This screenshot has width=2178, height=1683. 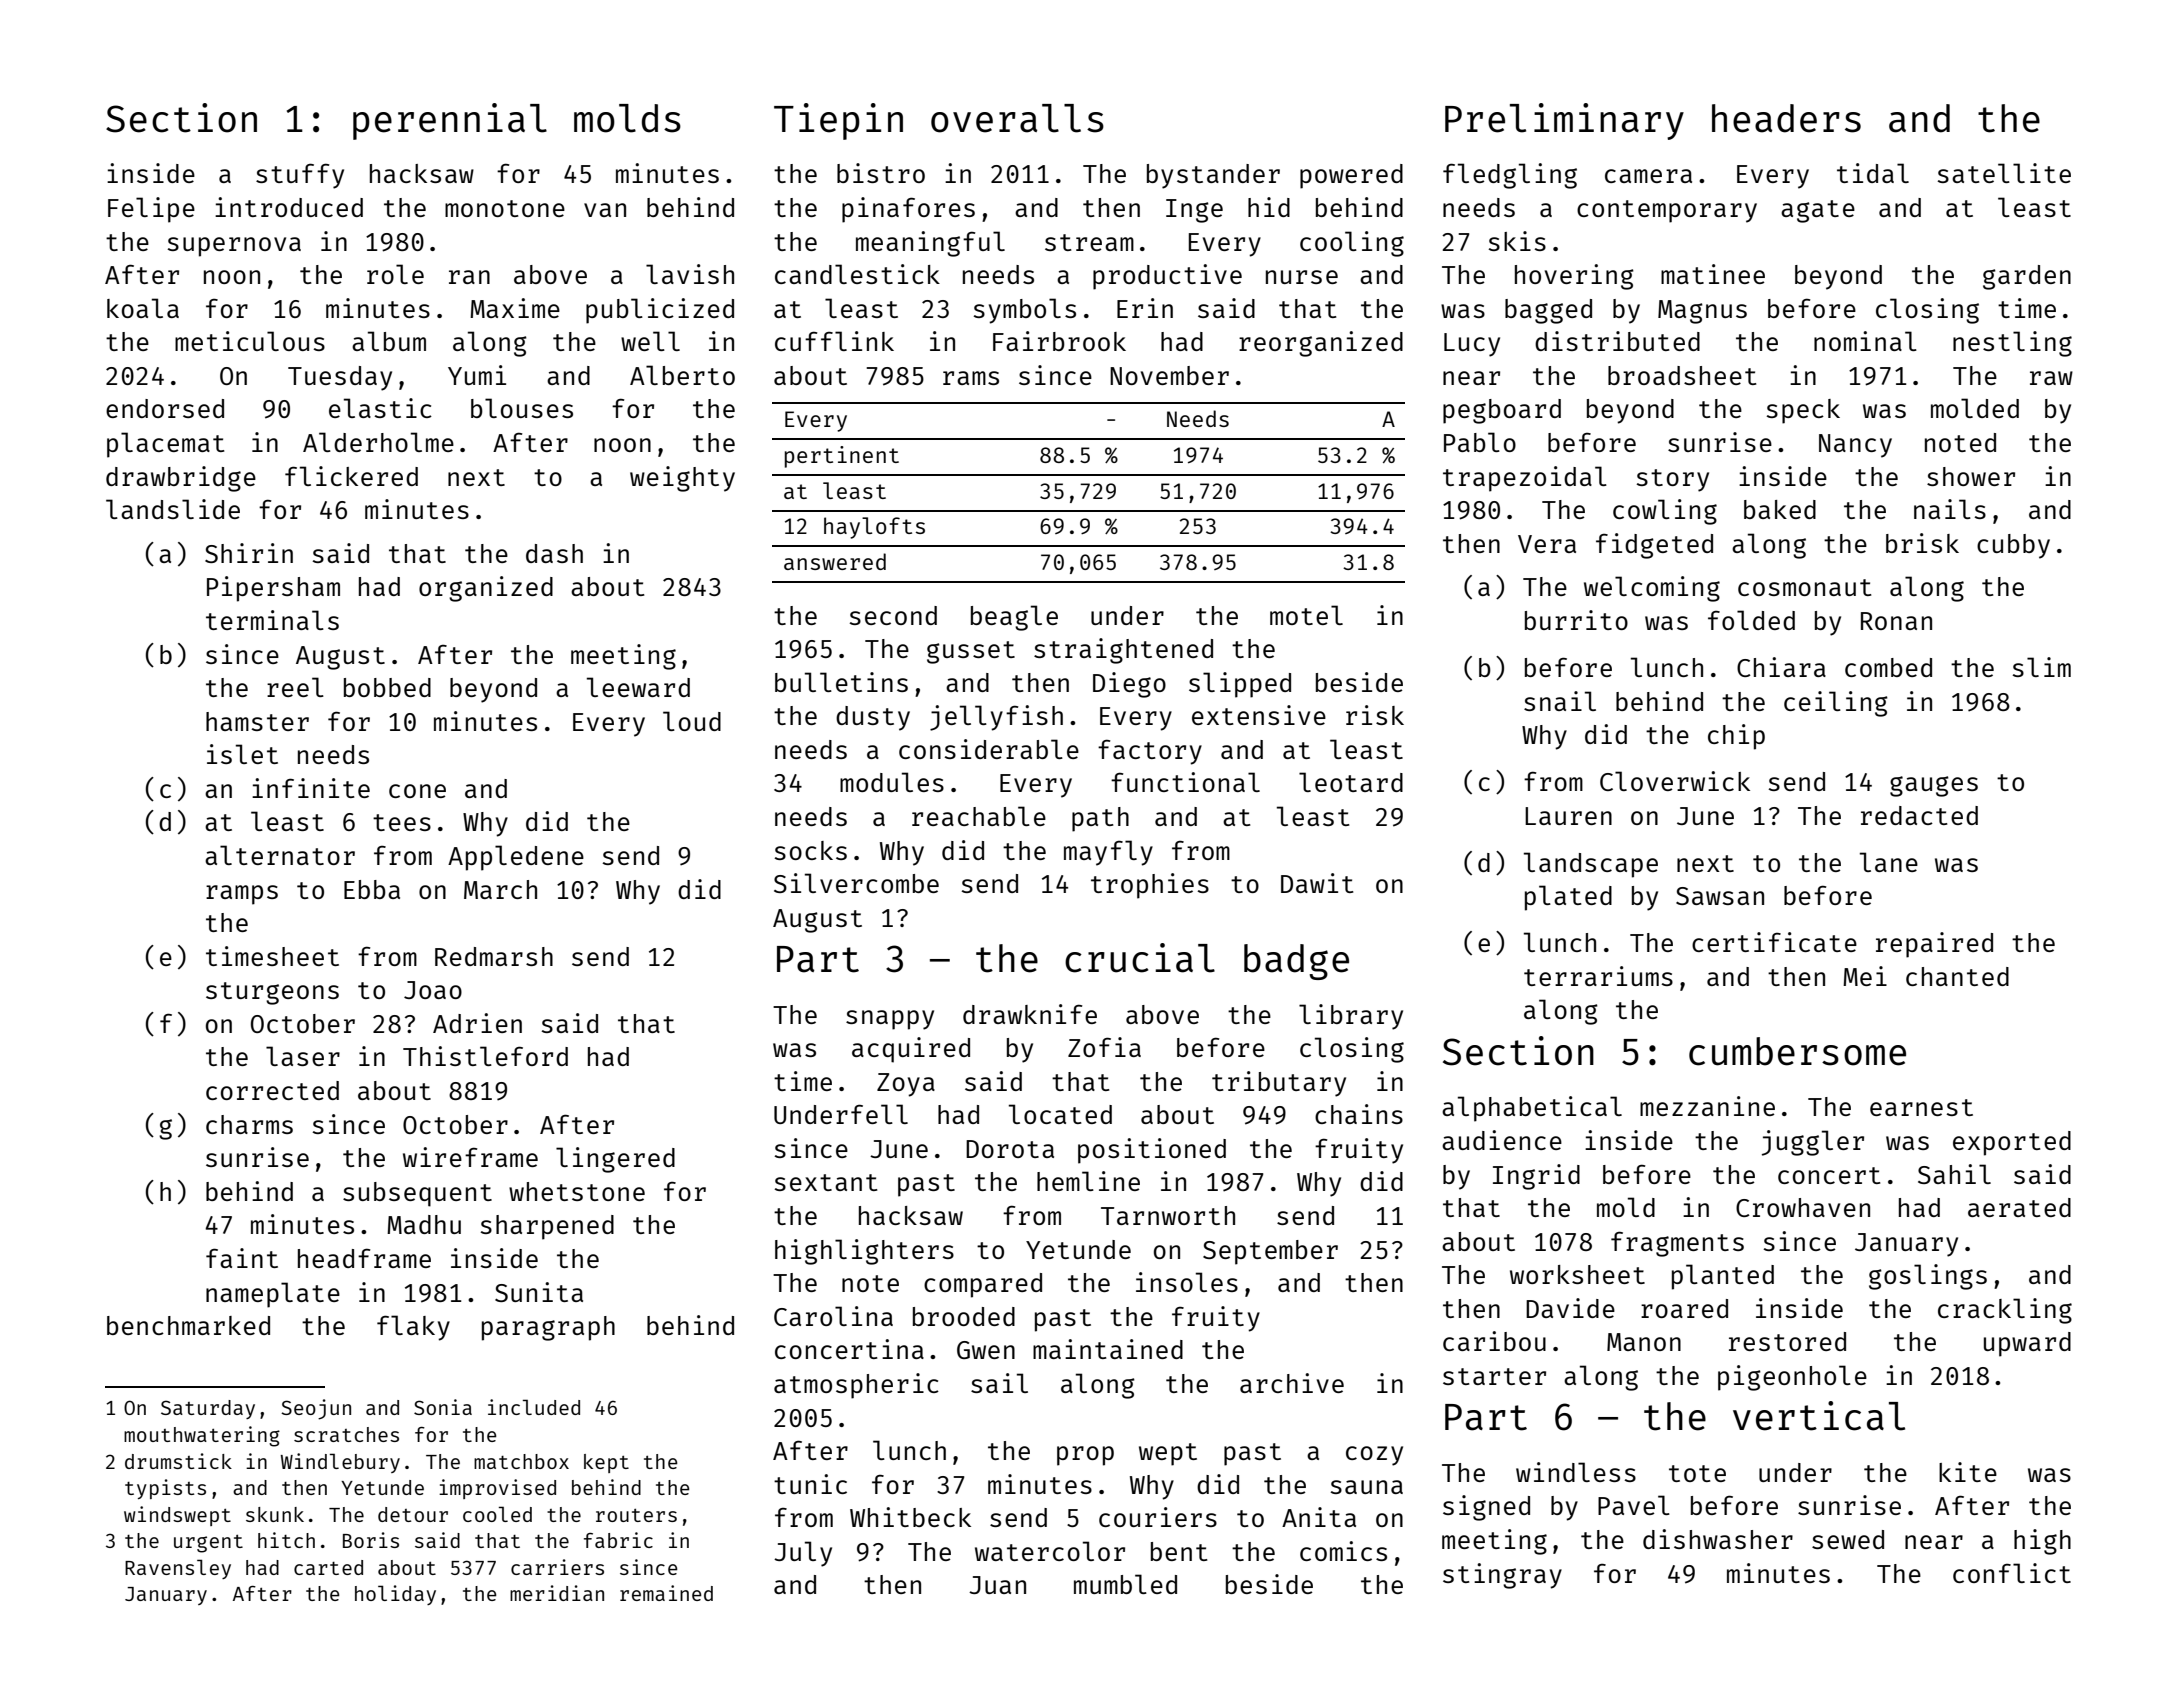 I want to click on perennial, so click(x=450, y=121).
